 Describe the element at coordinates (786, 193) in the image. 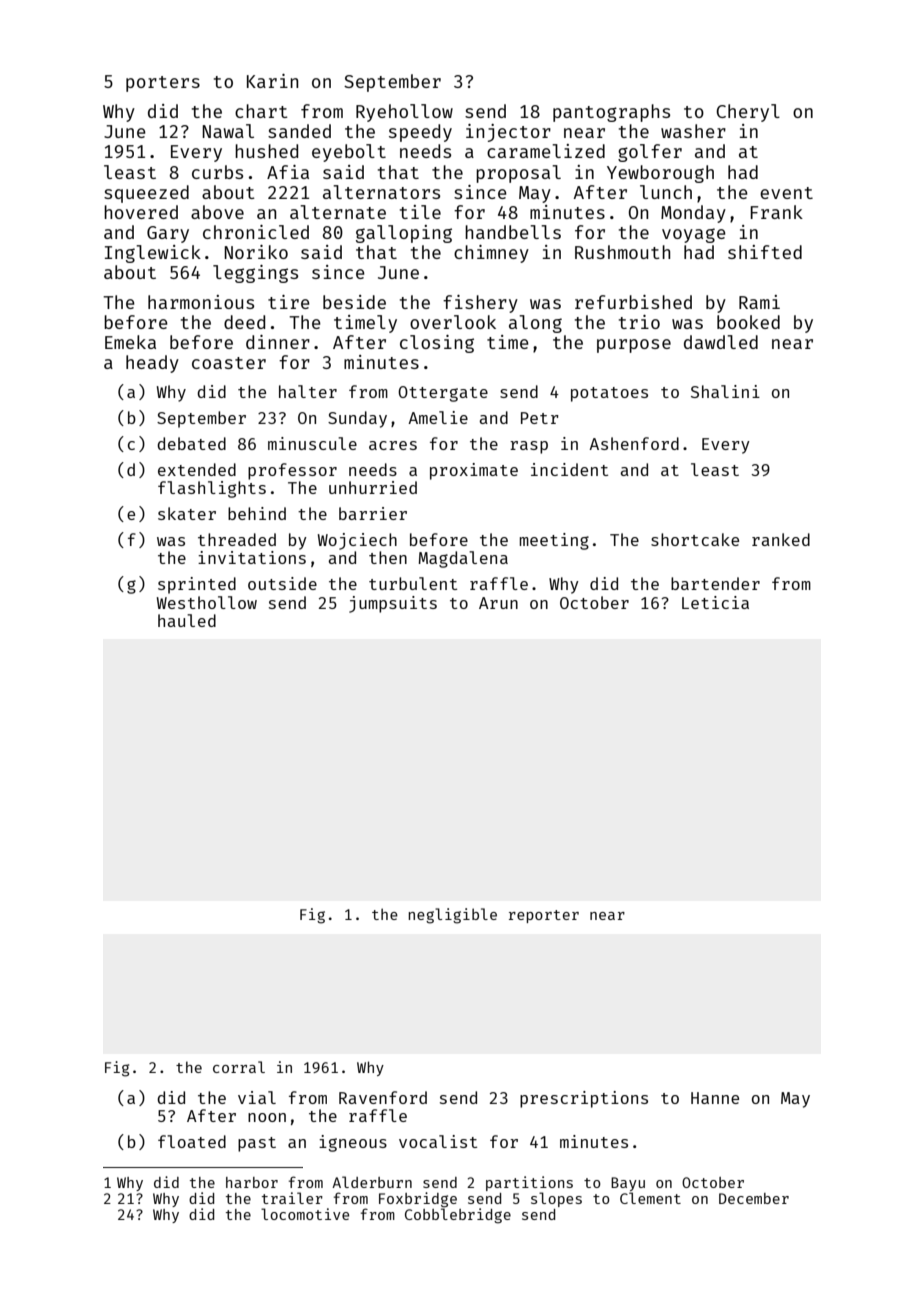

I see `event` at that location.
